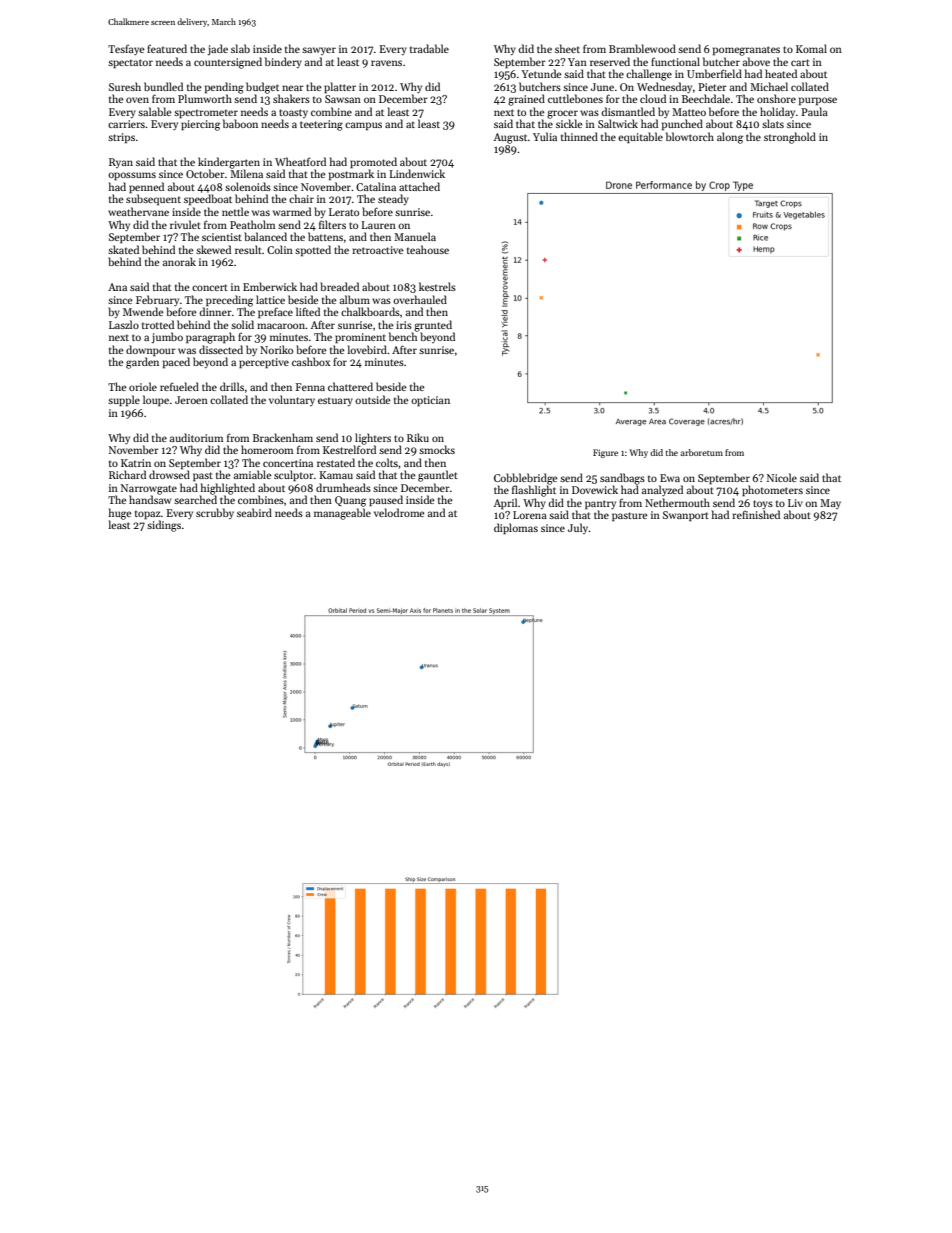 This document has height=1233, width=952. I want to click on outside, so click(373, 399).
